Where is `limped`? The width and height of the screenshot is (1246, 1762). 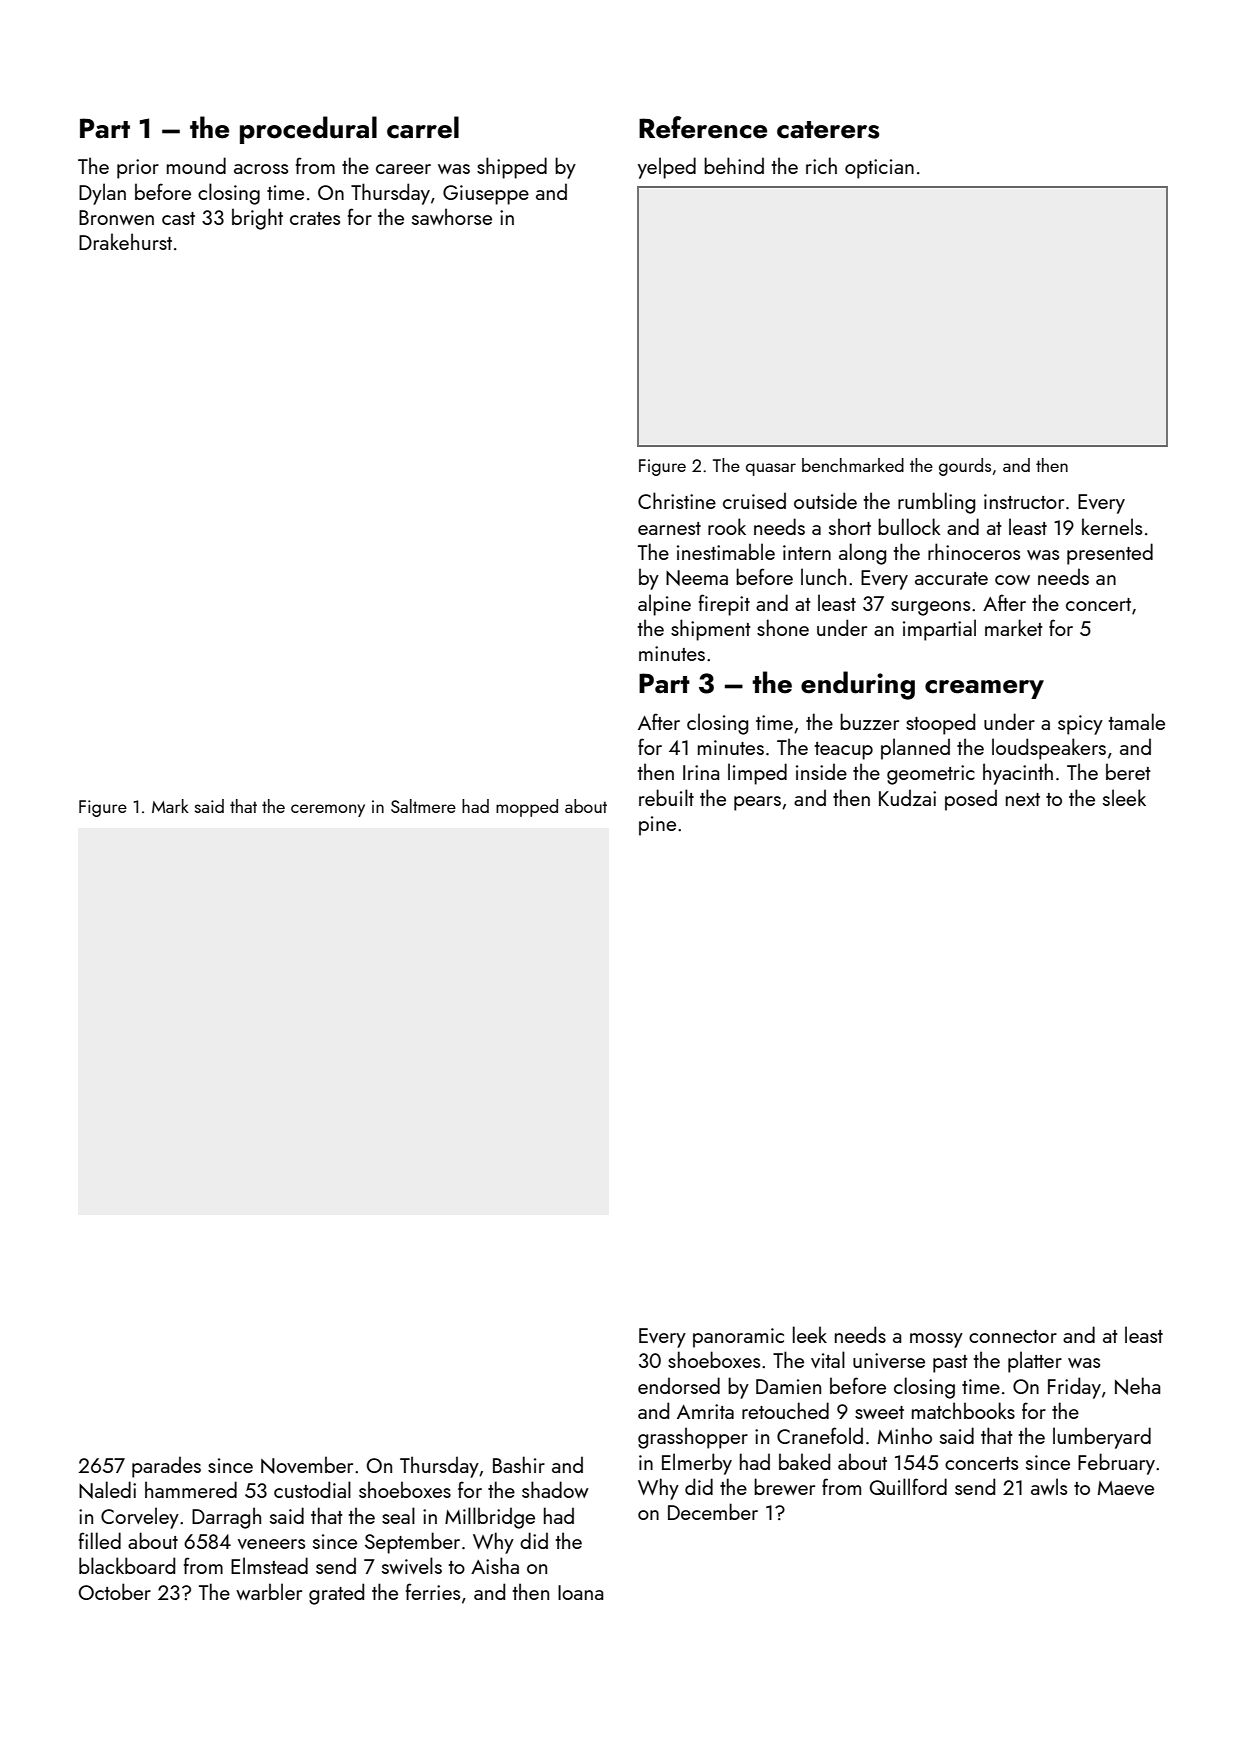 limped is located at coordinates (757, 774).
